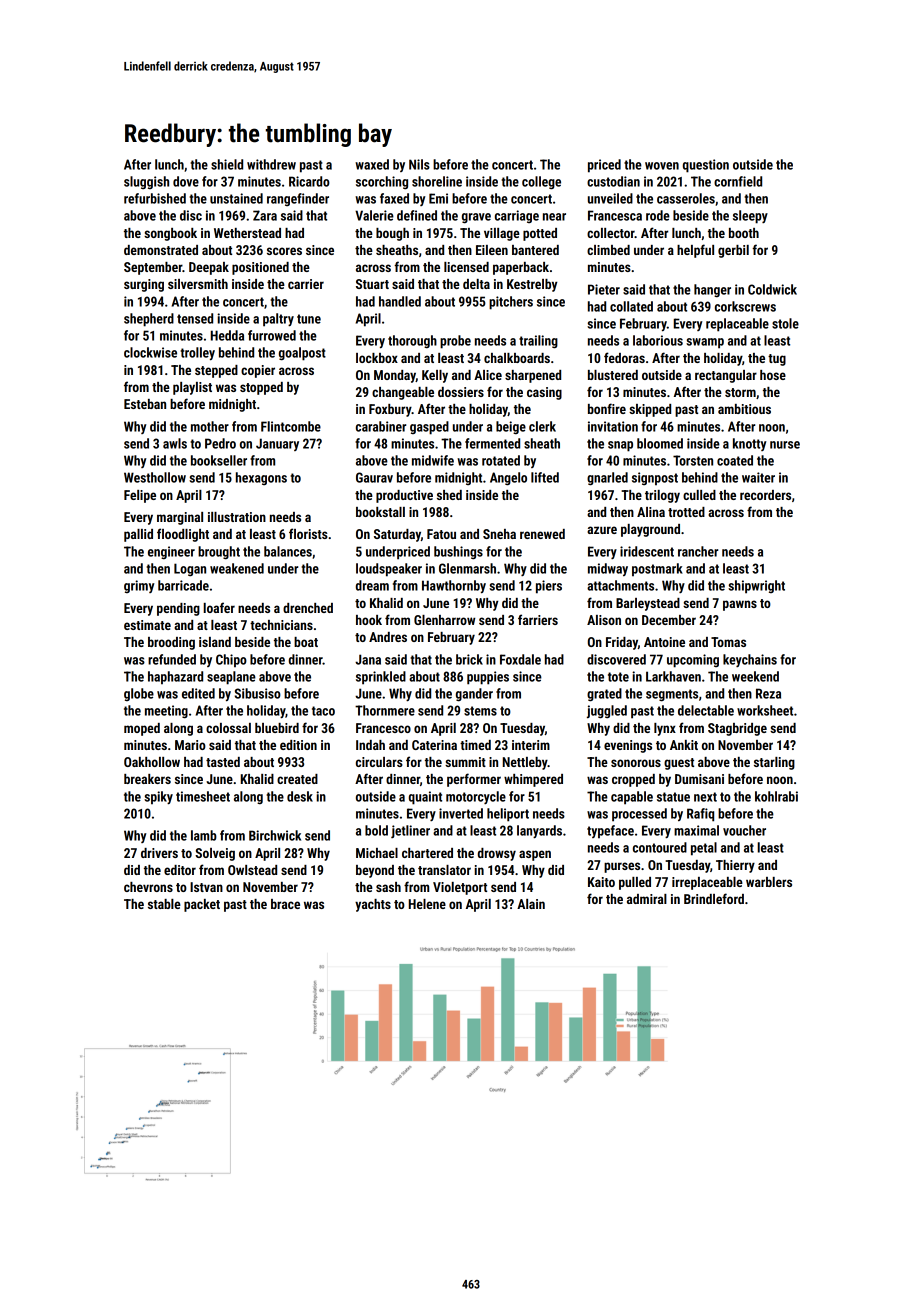  Describe the element at coordinates (631, 306) in the image. I see `collated` at that location.
